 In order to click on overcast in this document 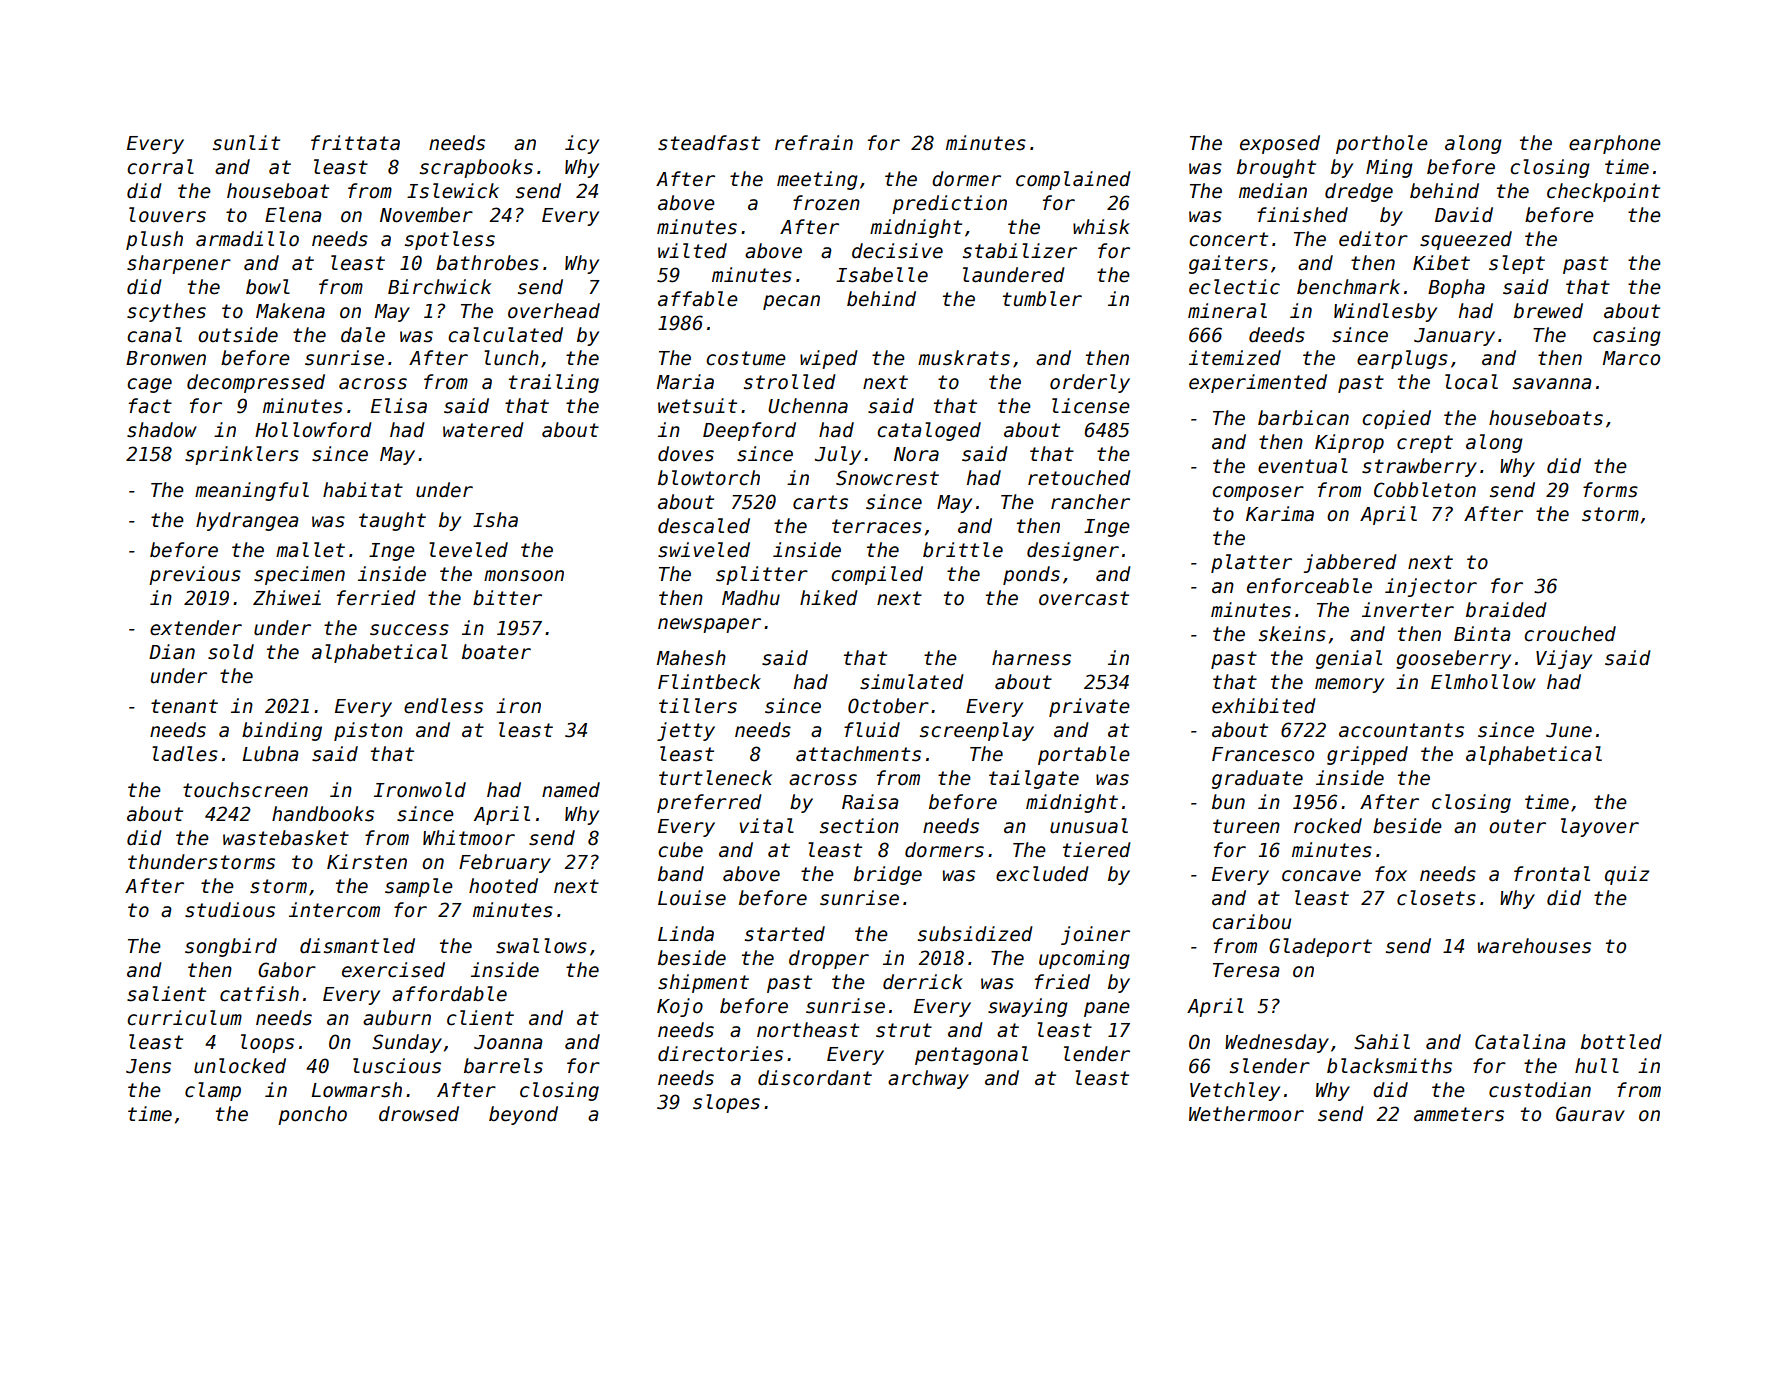, I will do `click(1084, 598)`.
